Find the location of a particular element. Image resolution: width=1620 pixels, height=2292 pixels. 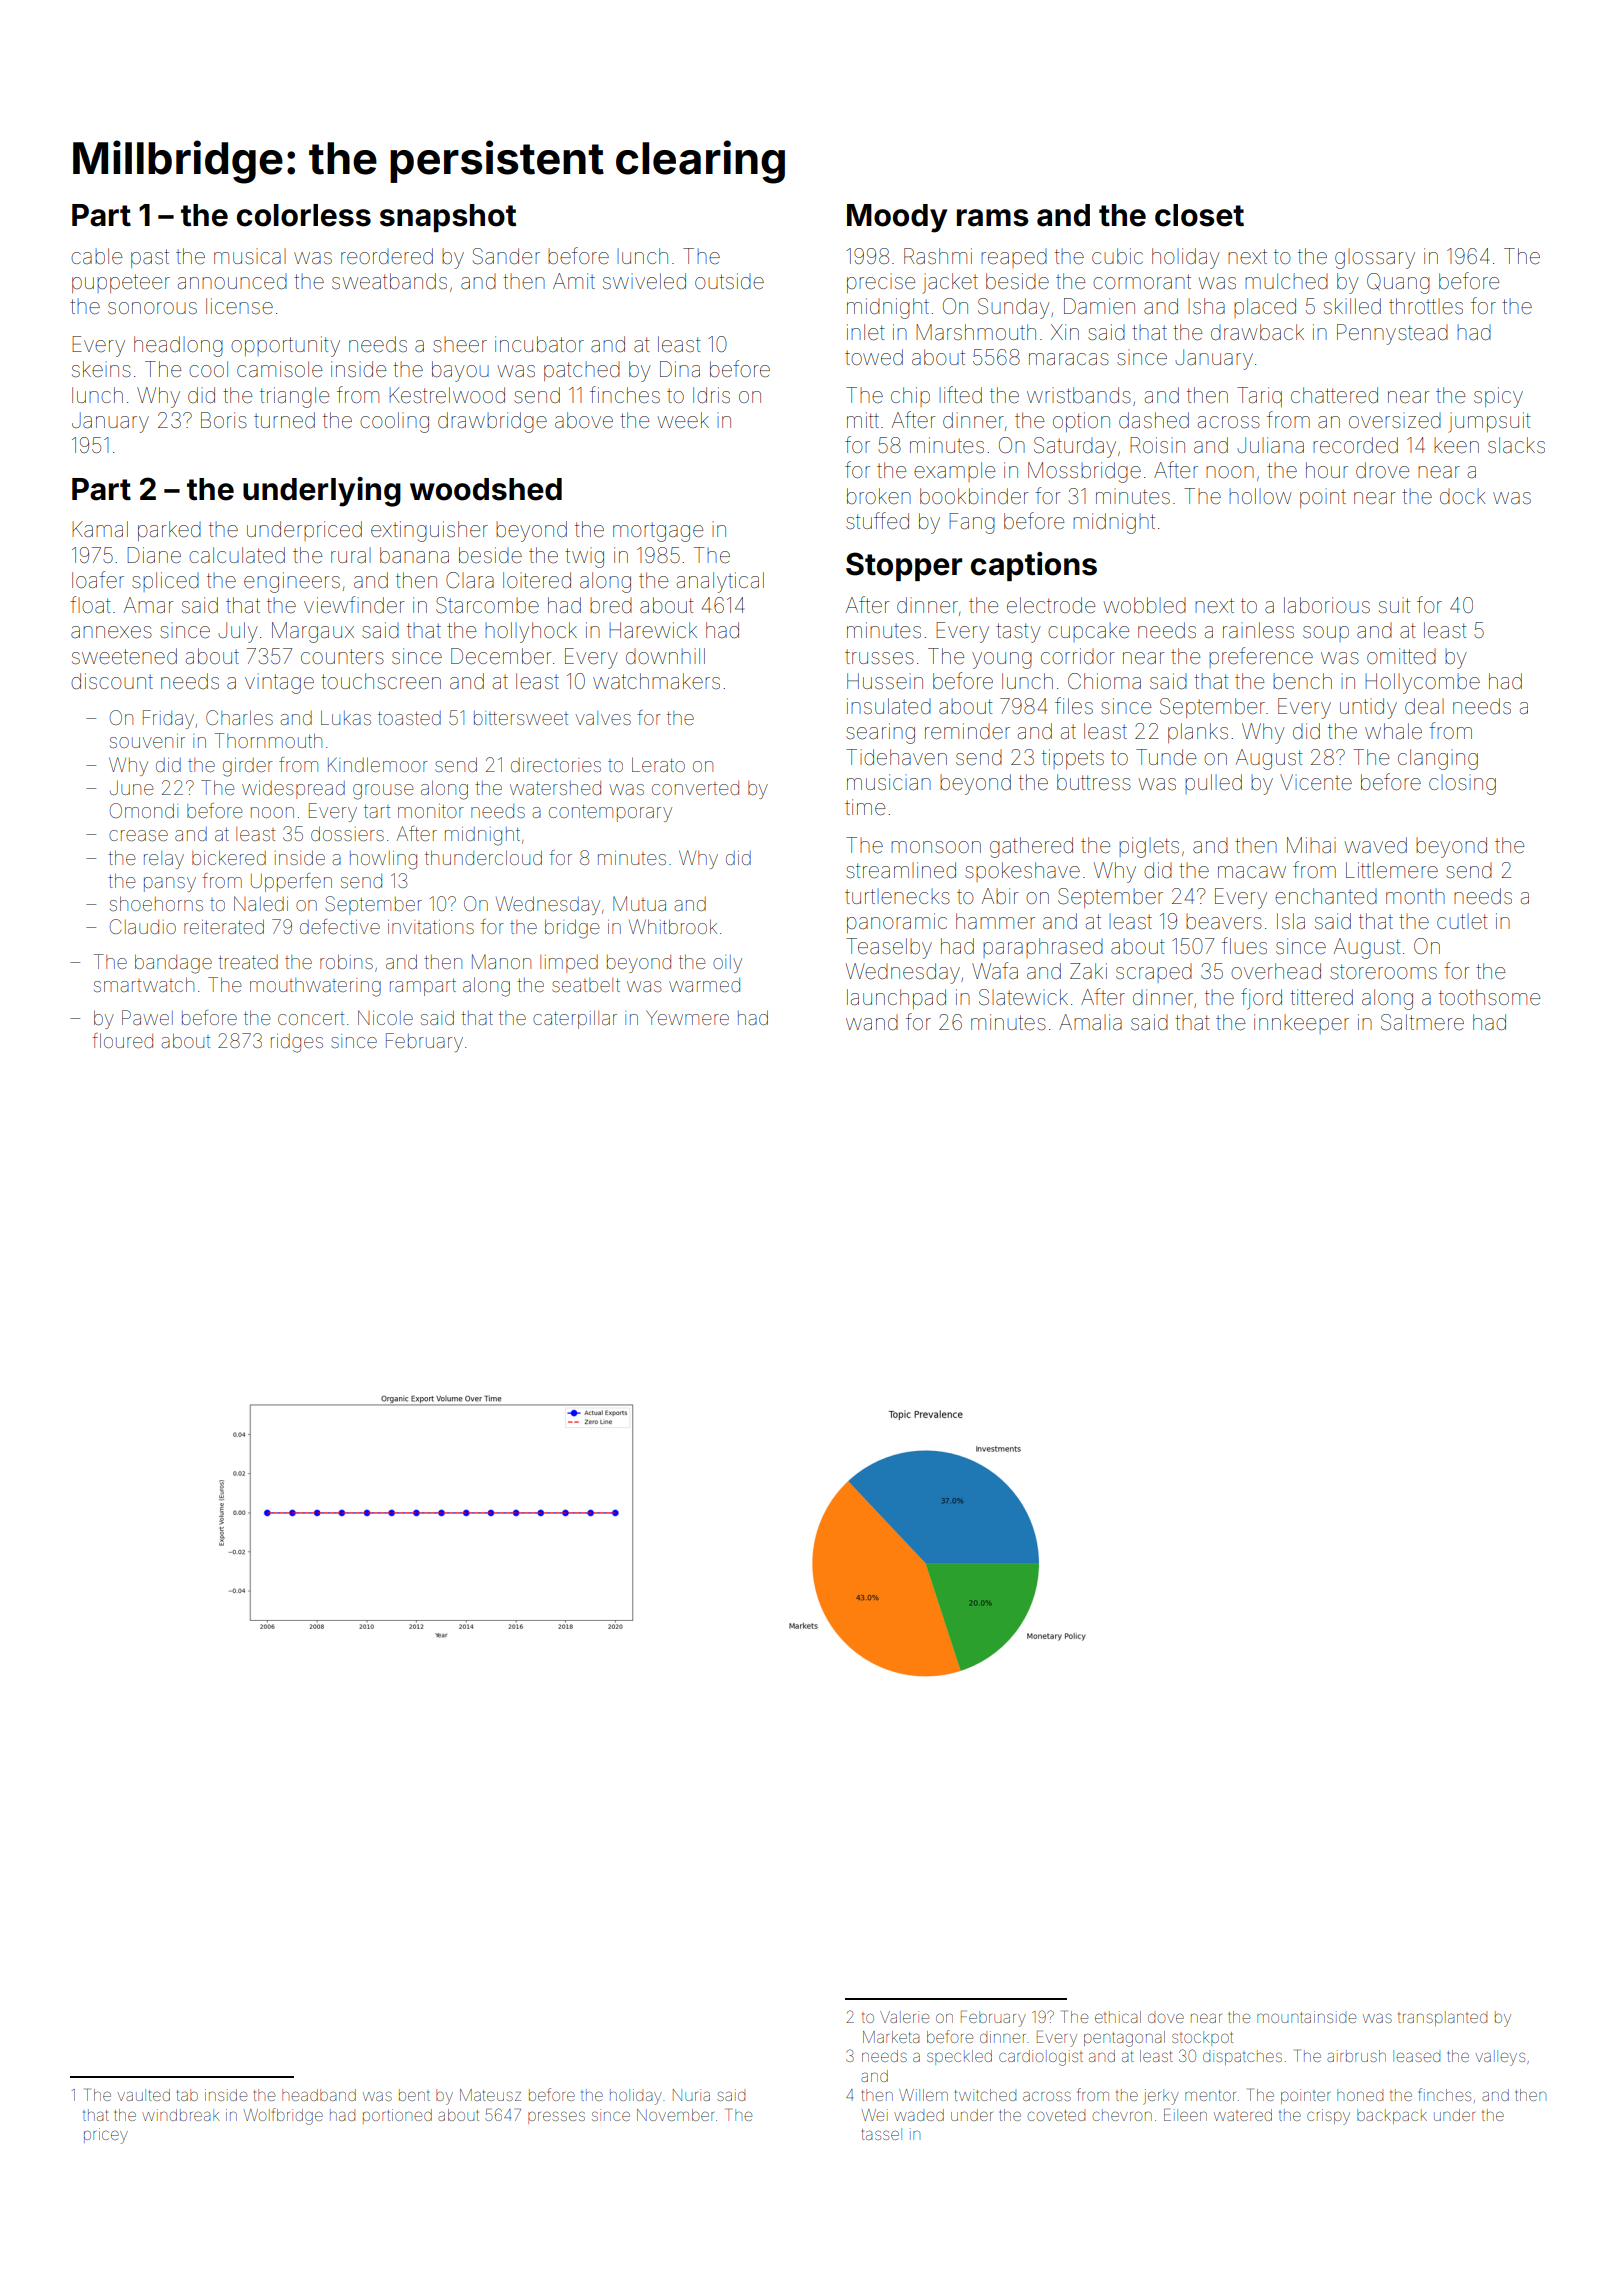

planks is located at coordinates (1198, 733).
